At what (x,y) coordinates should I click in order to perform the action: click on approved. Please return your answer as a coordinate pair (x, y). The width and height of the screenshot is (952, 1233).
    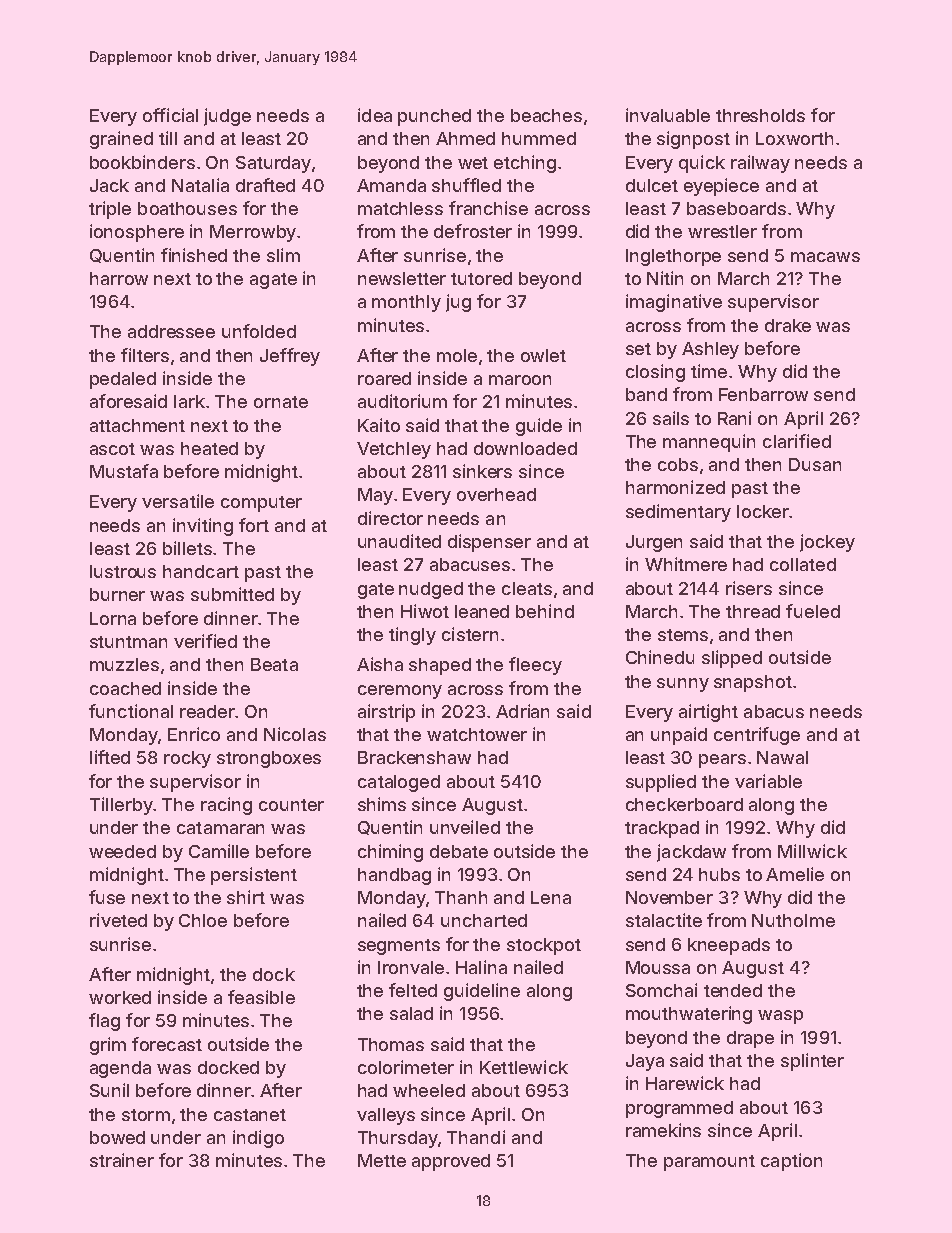
    Looking at the image, I should click on (451, 1162).
